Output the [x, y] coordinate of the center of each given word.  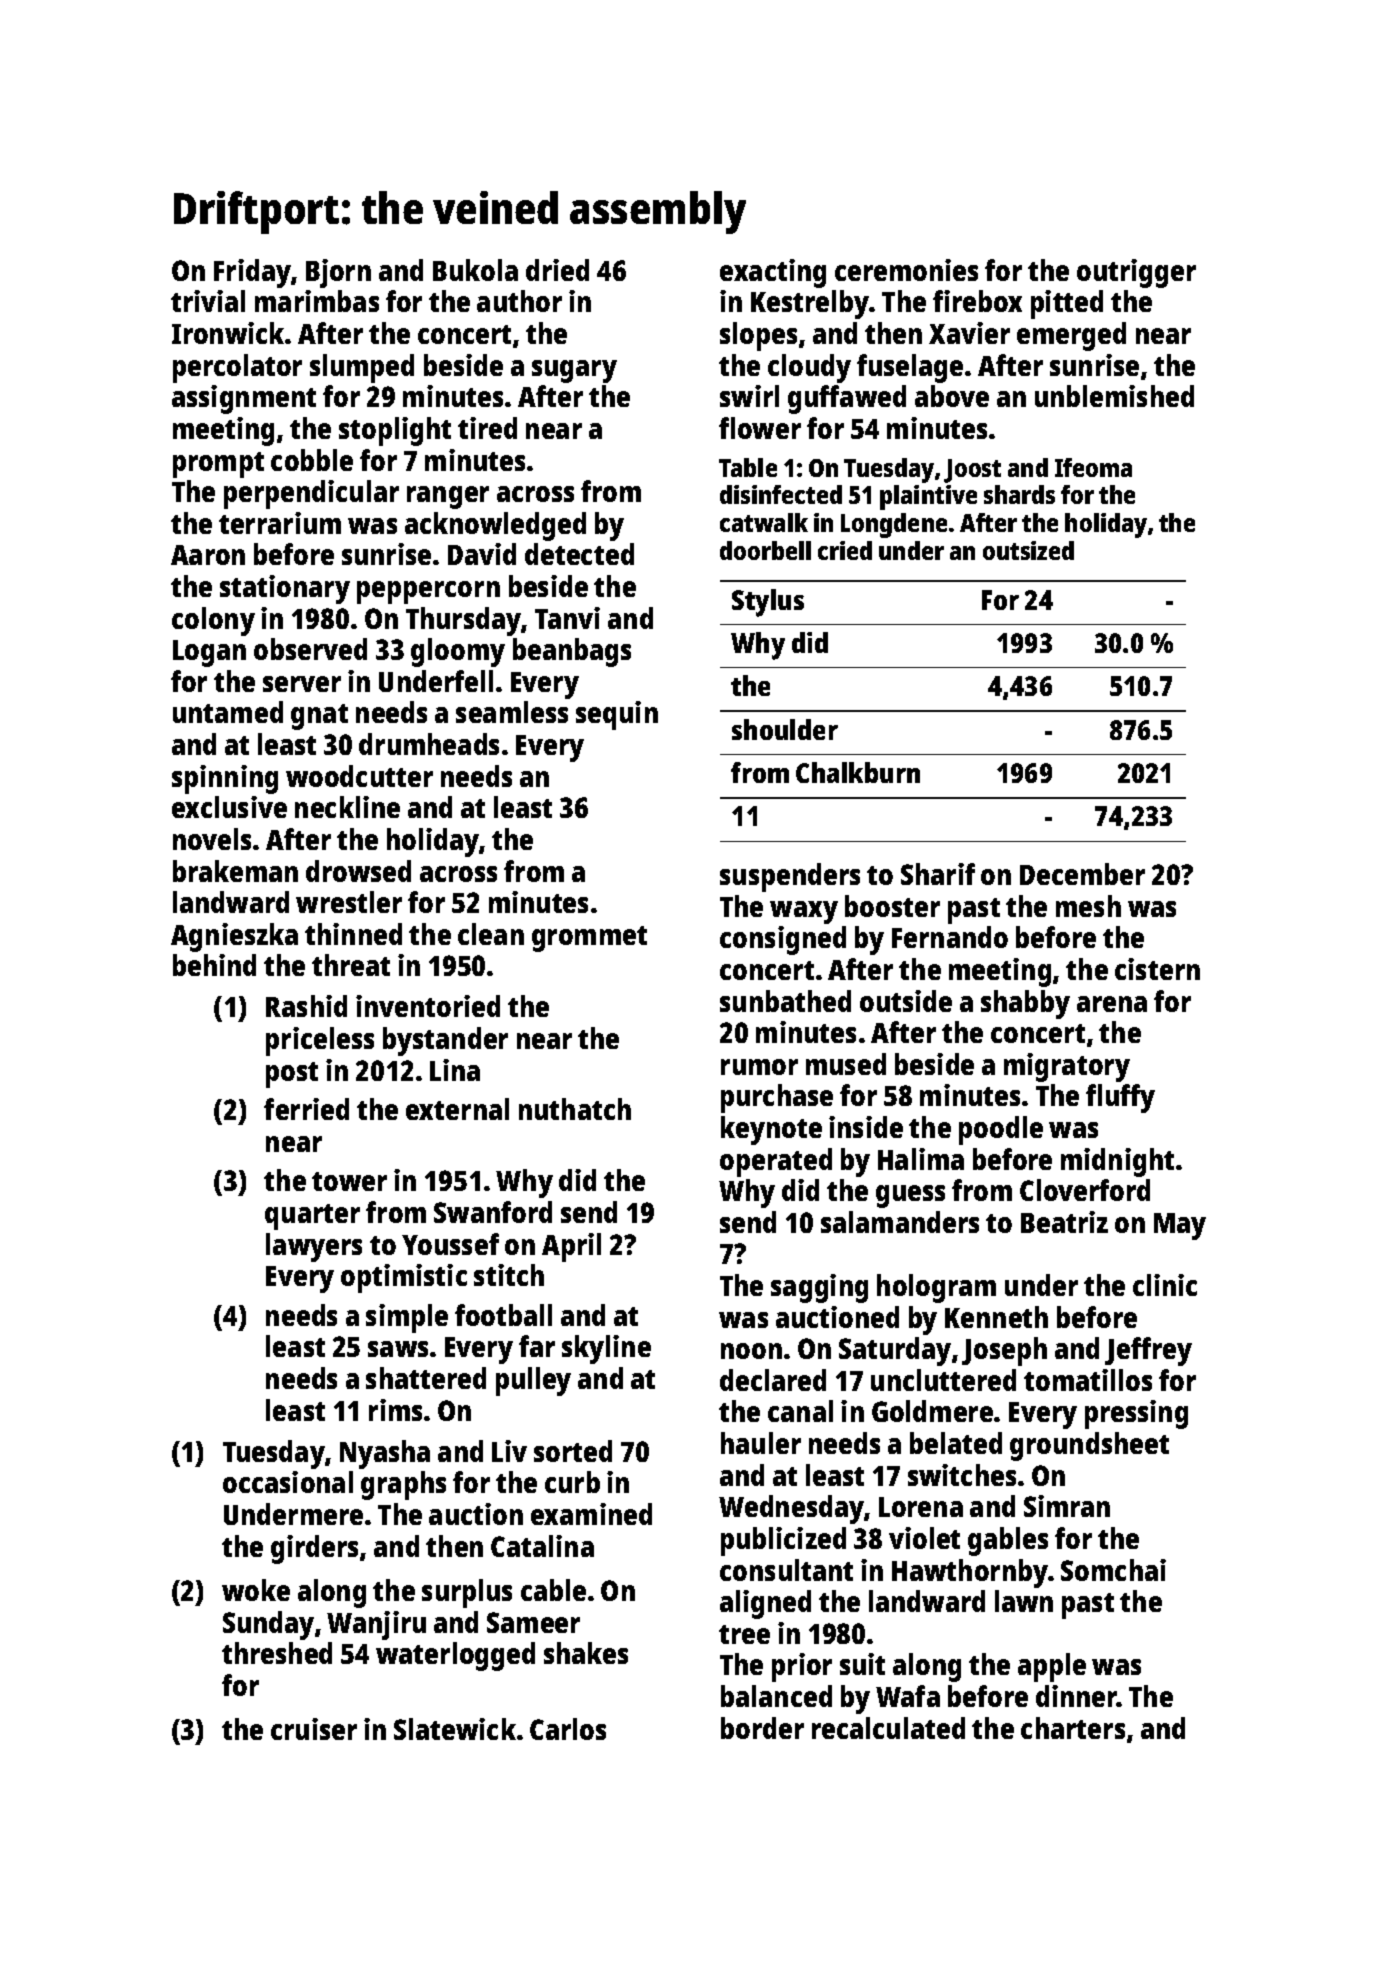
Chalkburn [858, 772]
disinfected [781, 494]
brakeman [235, 871]
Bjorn [338, 273]
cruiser [314, 1729]
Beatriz [1064, 1222]
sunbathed [785, 1001]
